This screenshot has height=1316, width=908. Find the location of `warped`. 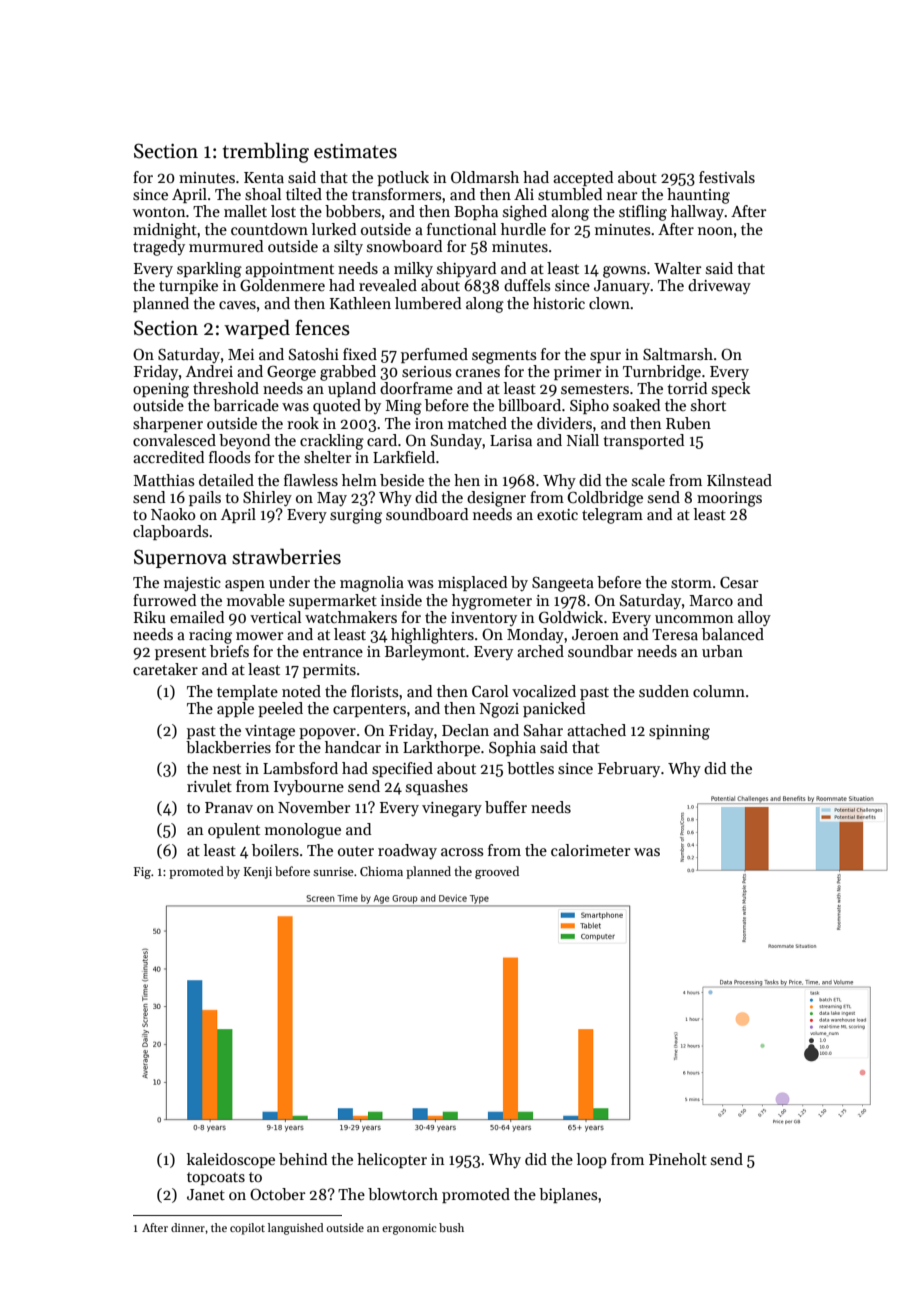

warped is located at coordinates (257, 329).
